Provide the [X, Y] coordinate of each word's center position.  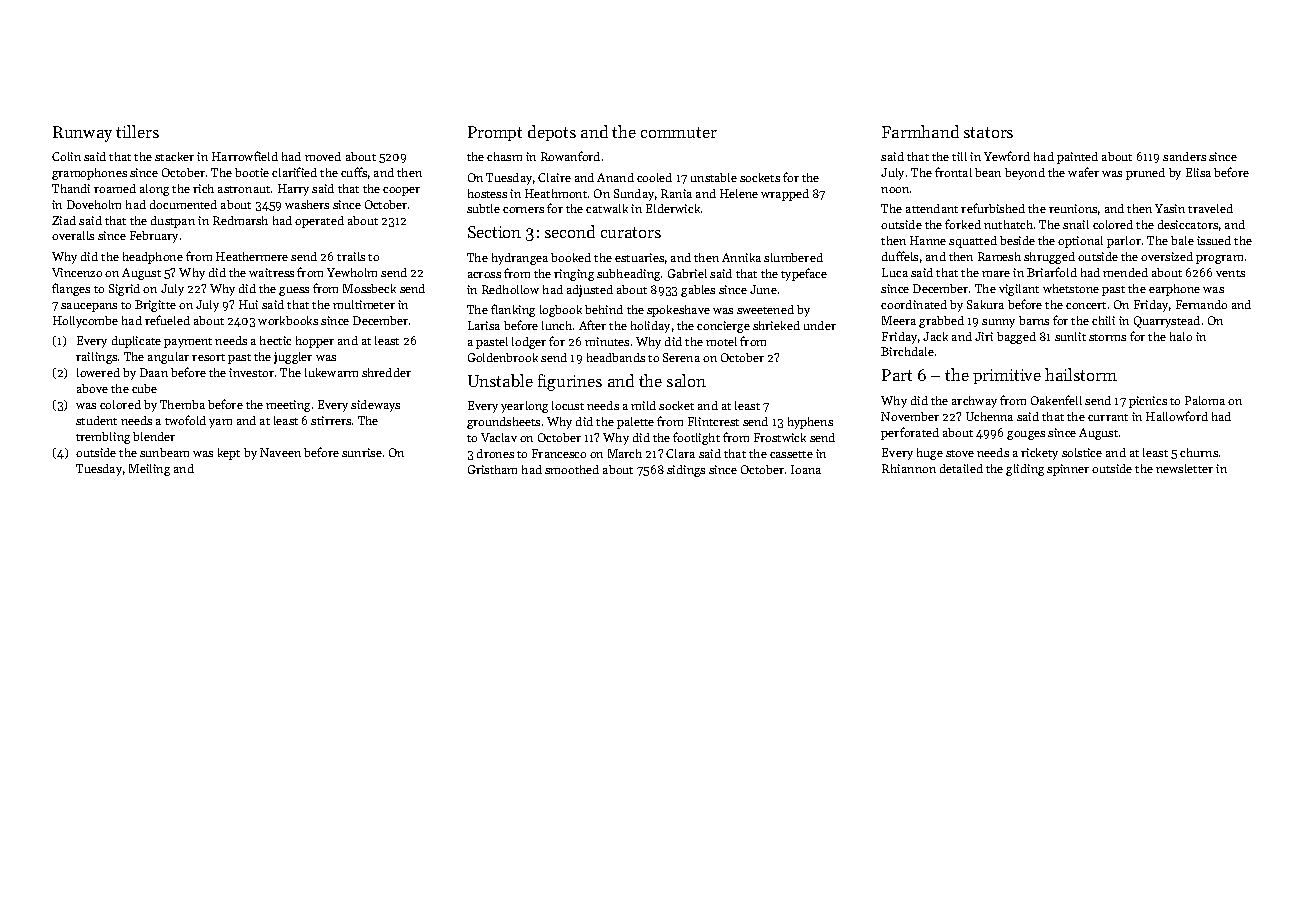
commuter [679, 132]
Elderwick [673, 208]
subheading [628, 275]
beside [1017, 240]
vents [1230, 273]
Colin [66, 156]
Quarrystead [1167, 322]
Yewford [1007, 156]
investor [251, 372]
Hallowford [1177, 416]
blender [154, 436]
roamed [115, 188]
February [154, 237]
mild [643, 405]
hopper [315, 342]
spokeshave [678, 311]
